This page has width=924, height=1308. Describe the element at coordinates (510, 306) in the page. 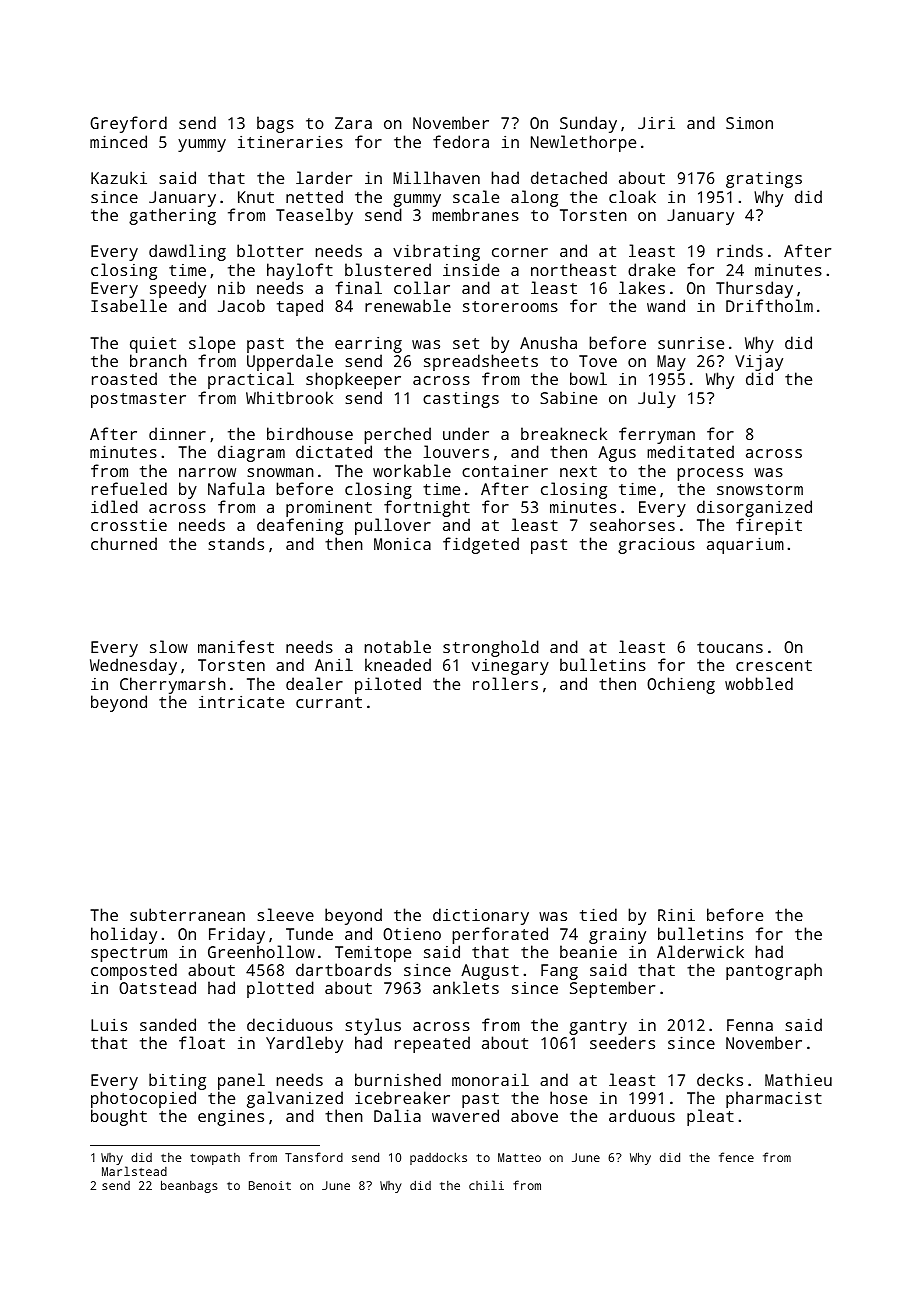

I see `storerooms` at that location.
